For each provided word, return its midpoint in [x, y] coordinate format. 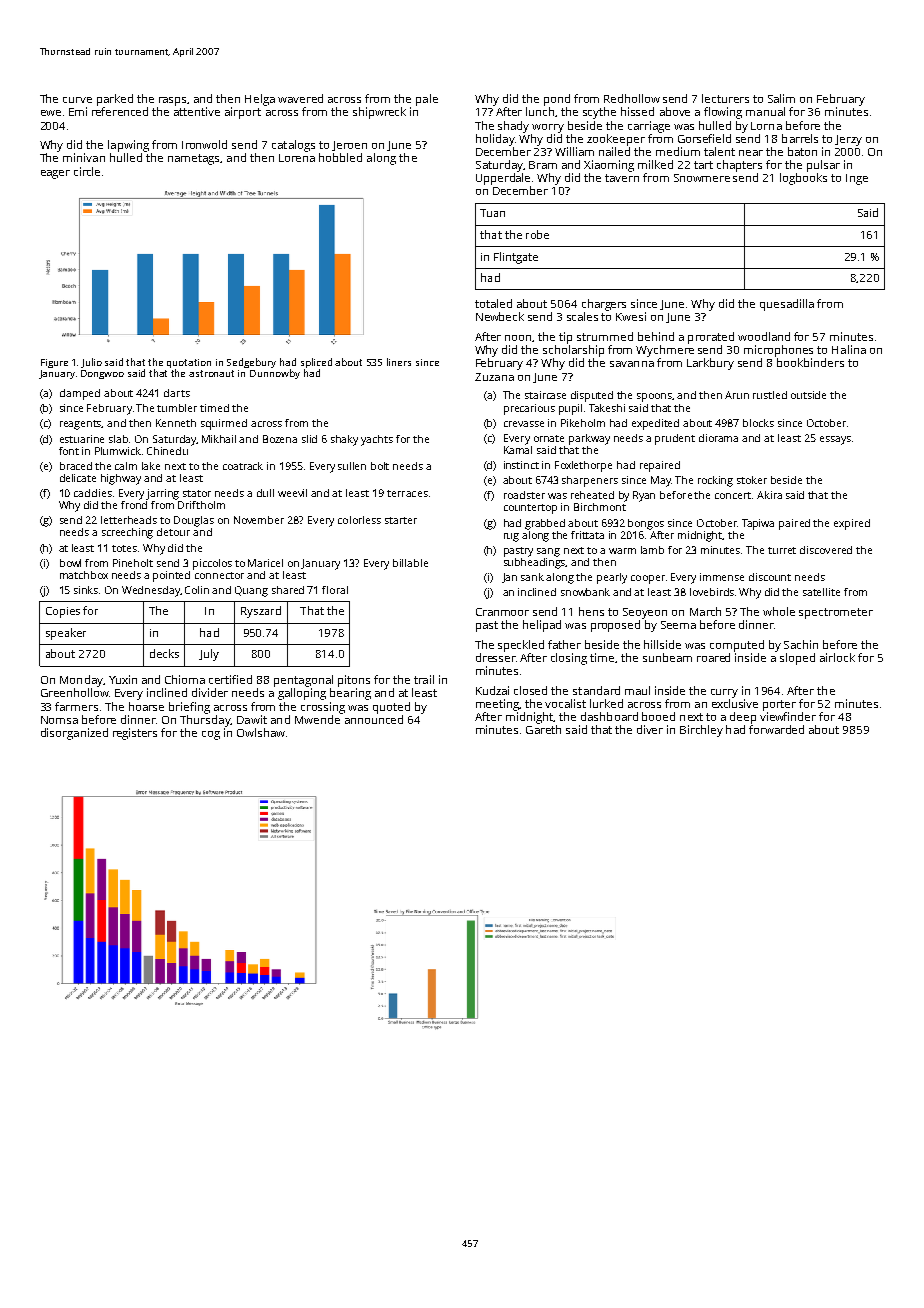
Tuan [492, 213]
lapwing [128, 146]
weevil [292, 493]
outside [808, 395]
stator [197, 493]
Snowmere [702, 178]
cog [211, 735]
